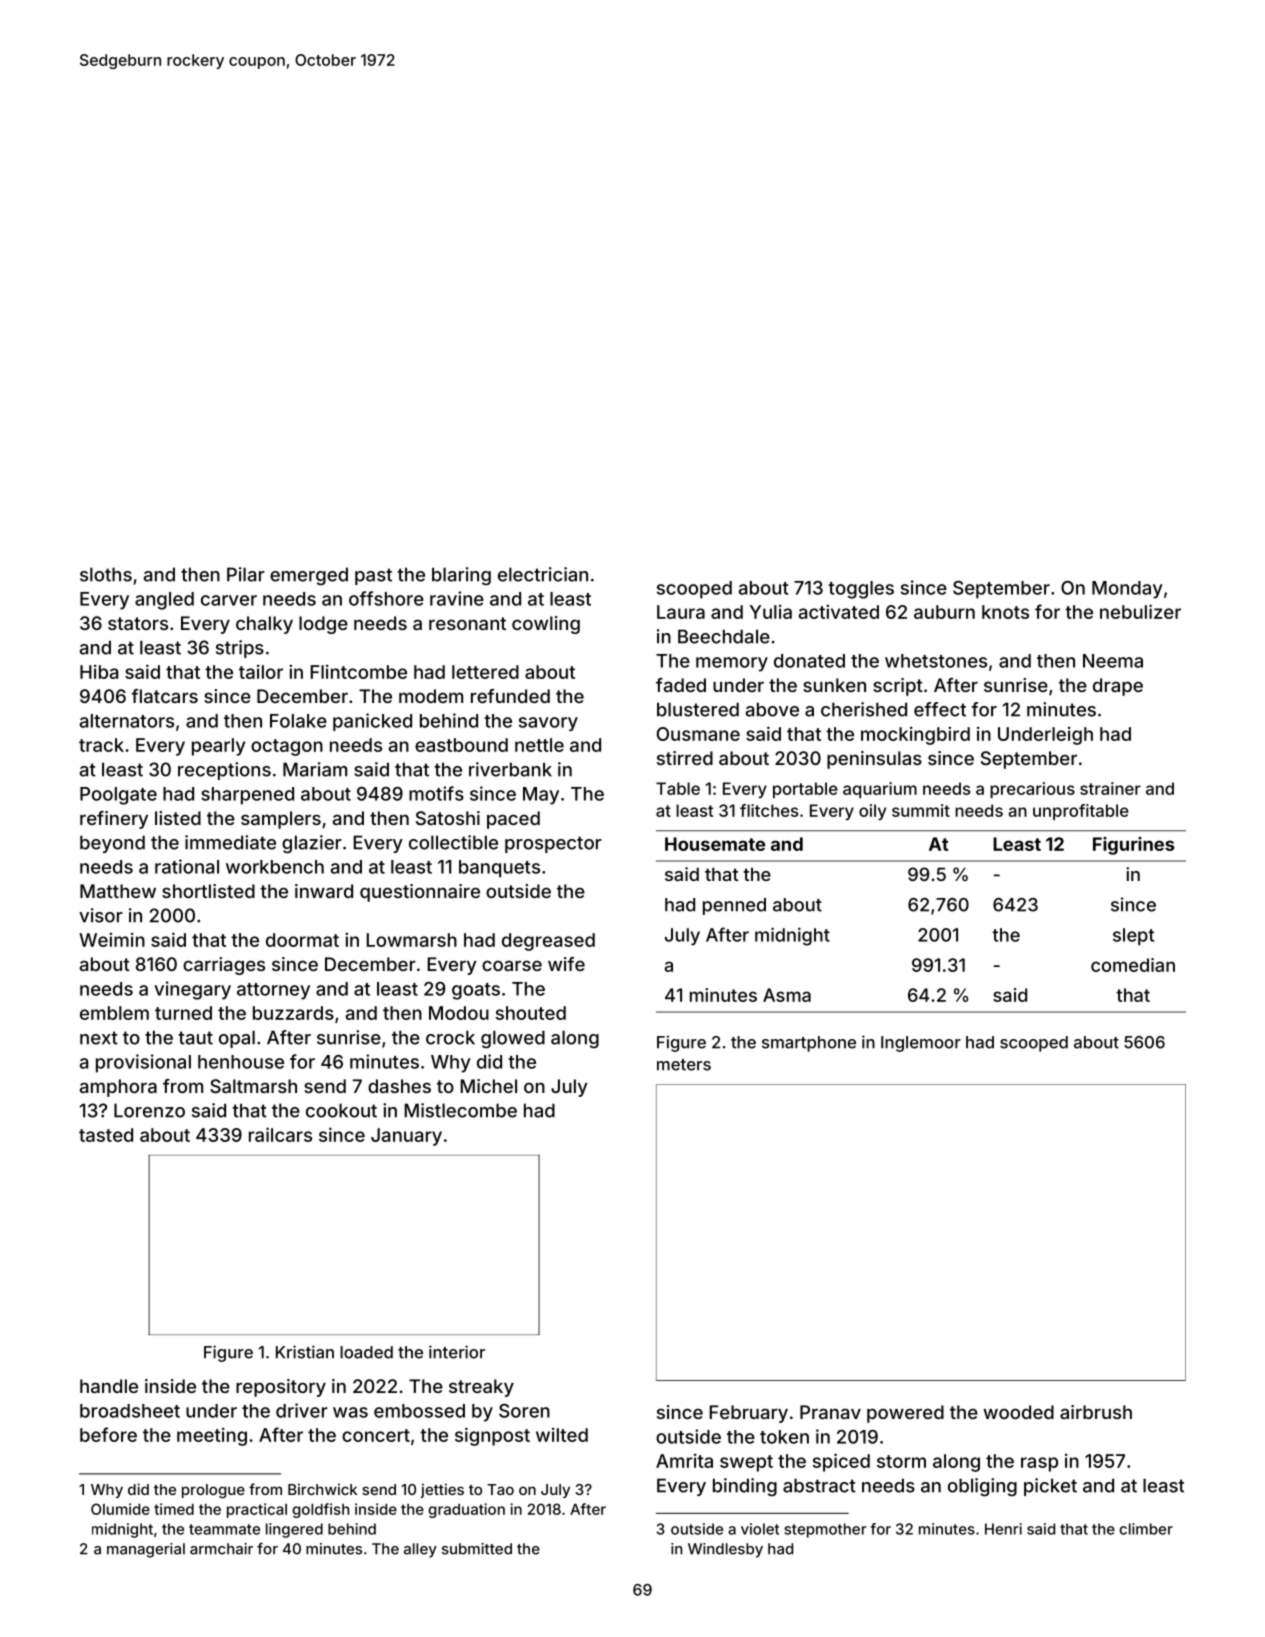 Image resolution: width=1265 pixels, height=1637 pixels. I want to click on toggles, so click(861, 590).
